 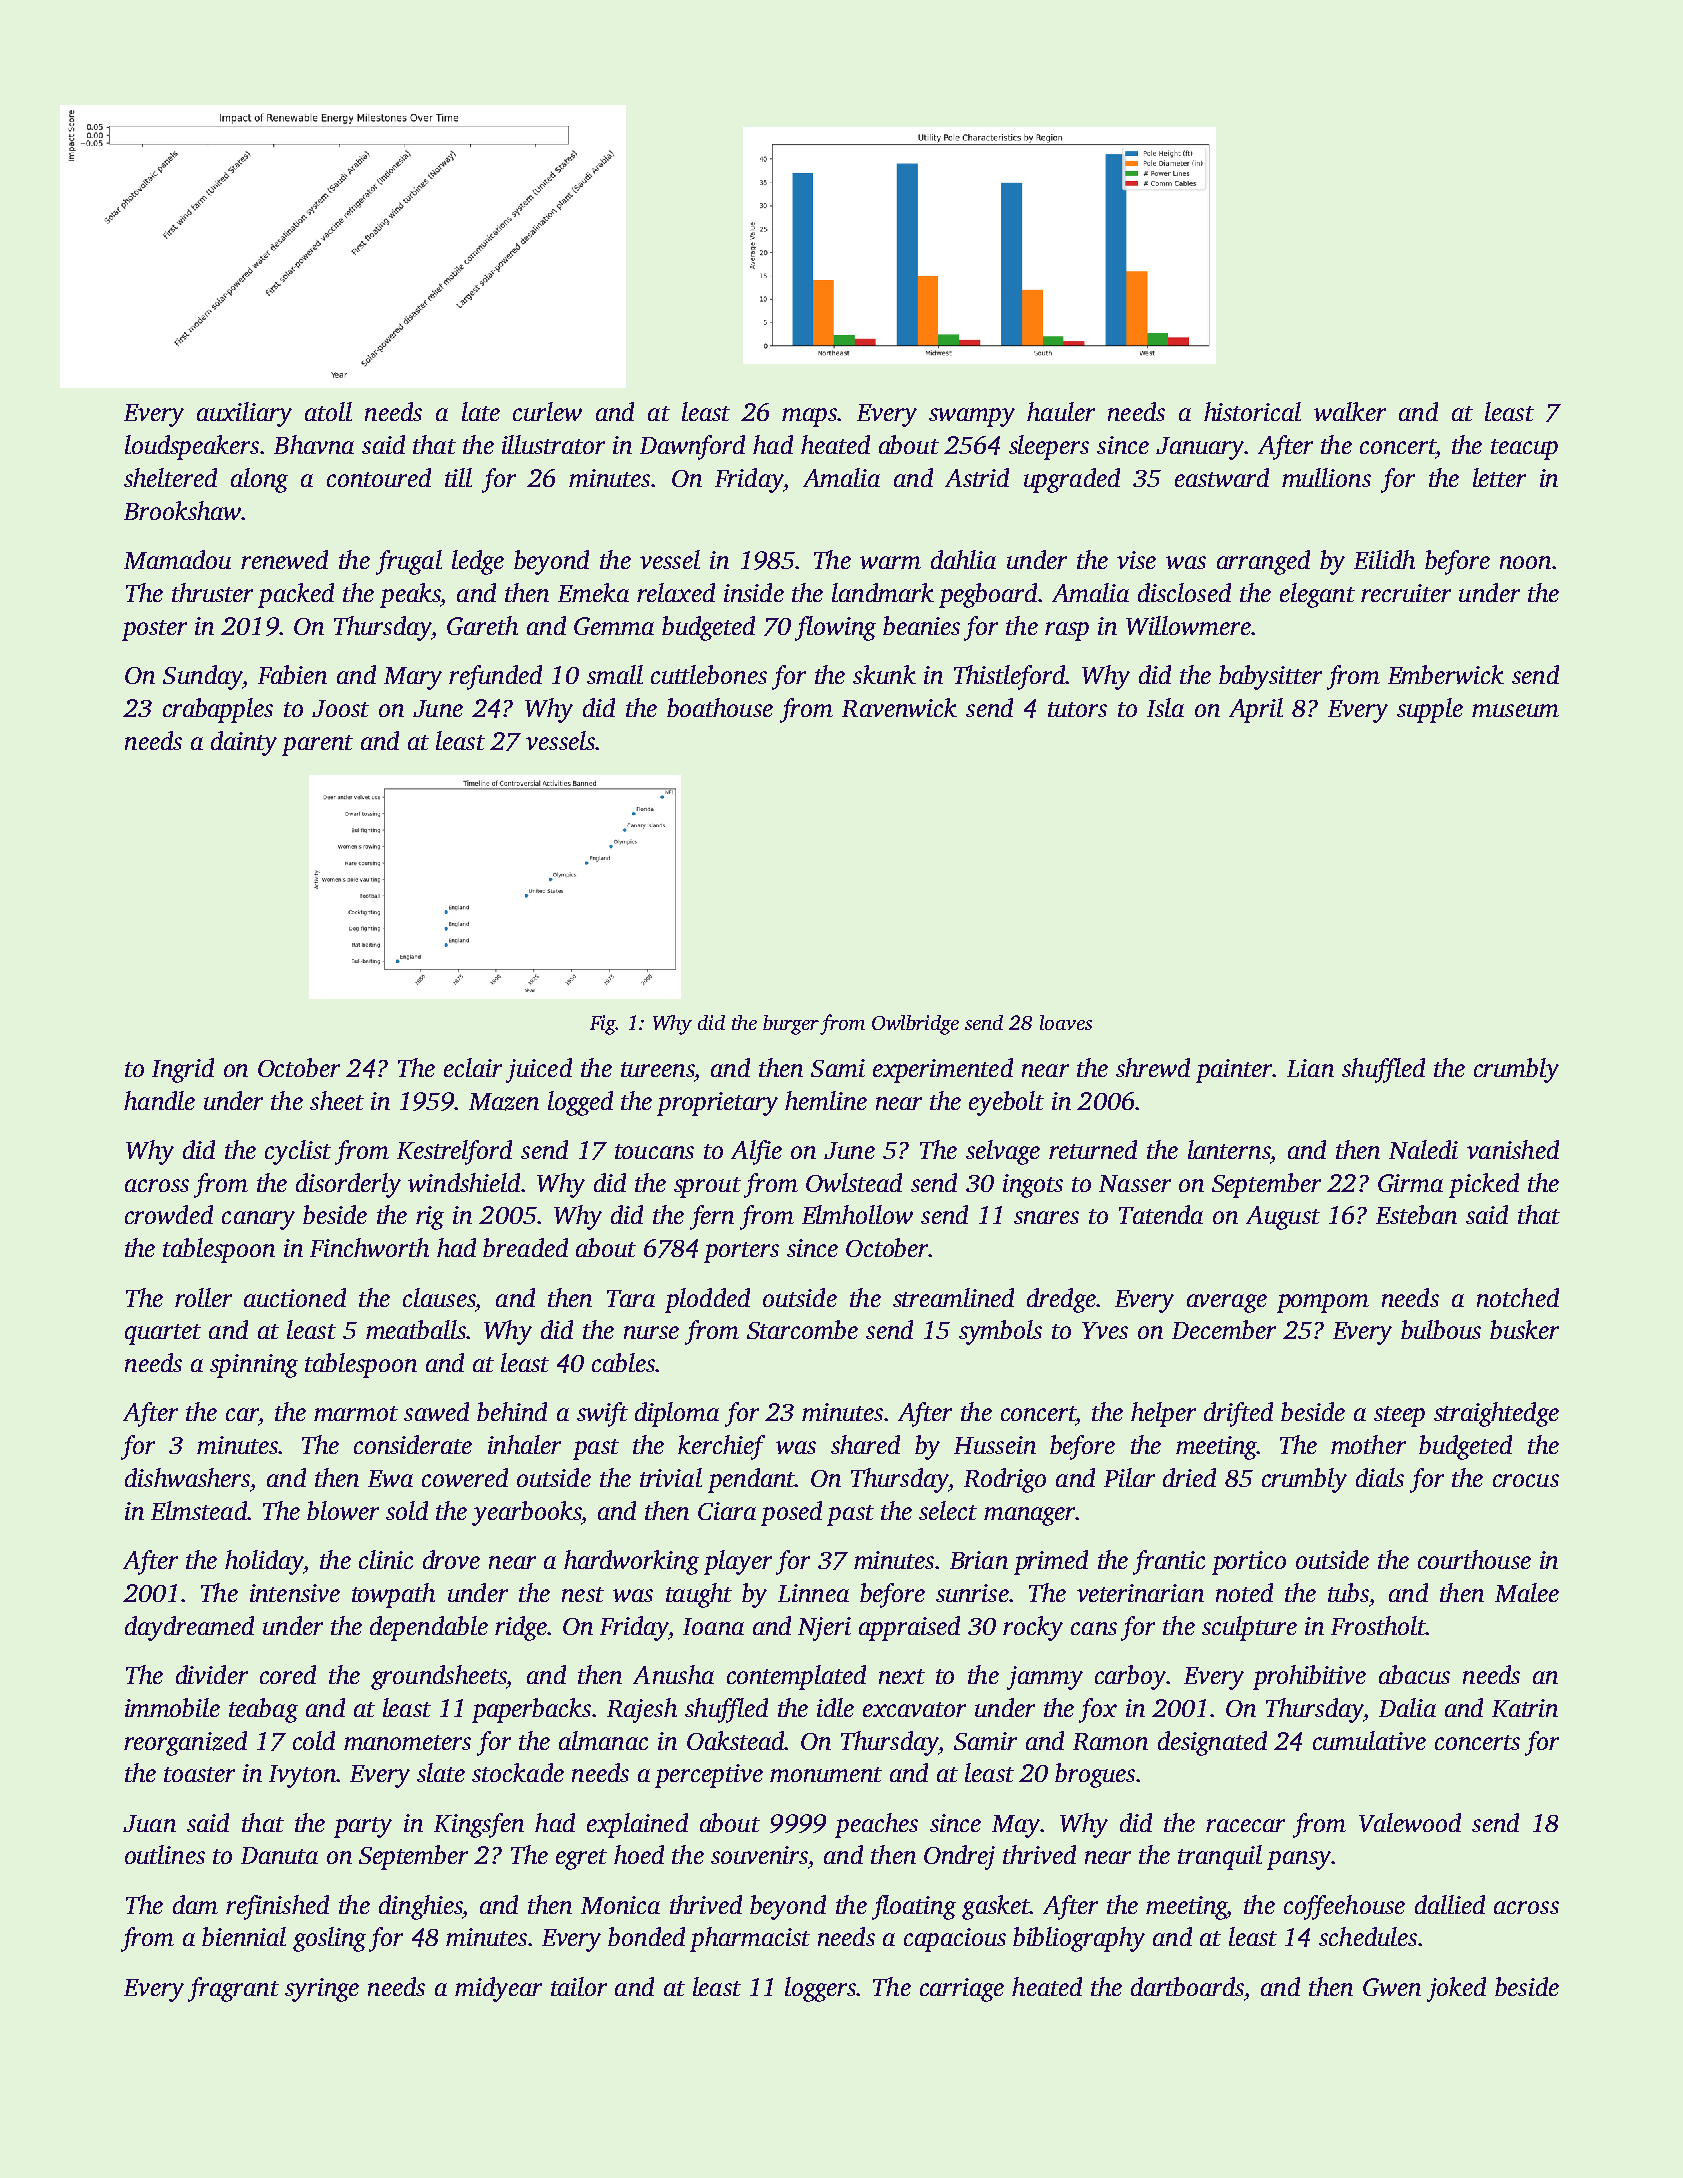 I want to click on pharmacist, so click(x=750, y=1939).
